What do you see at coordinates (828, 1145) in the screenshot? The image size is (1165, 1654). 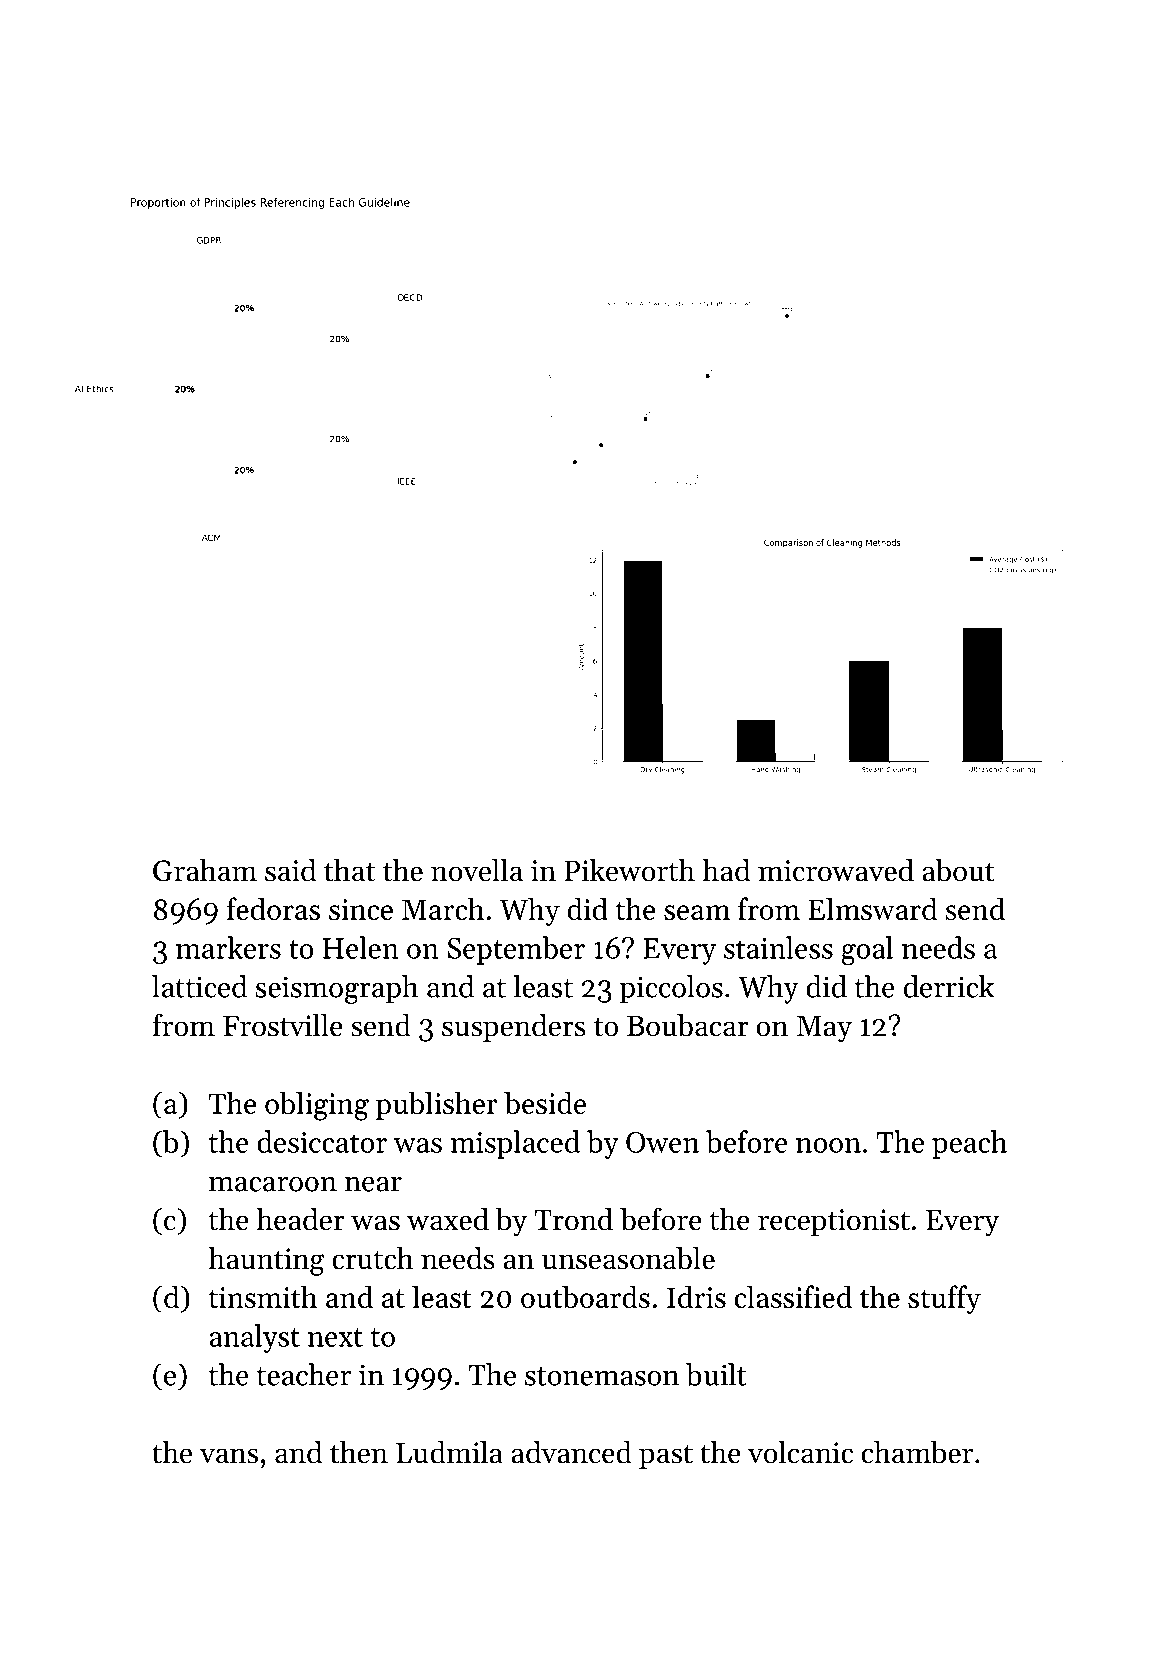 I see `noon` at bounding box center [828, 1145].
